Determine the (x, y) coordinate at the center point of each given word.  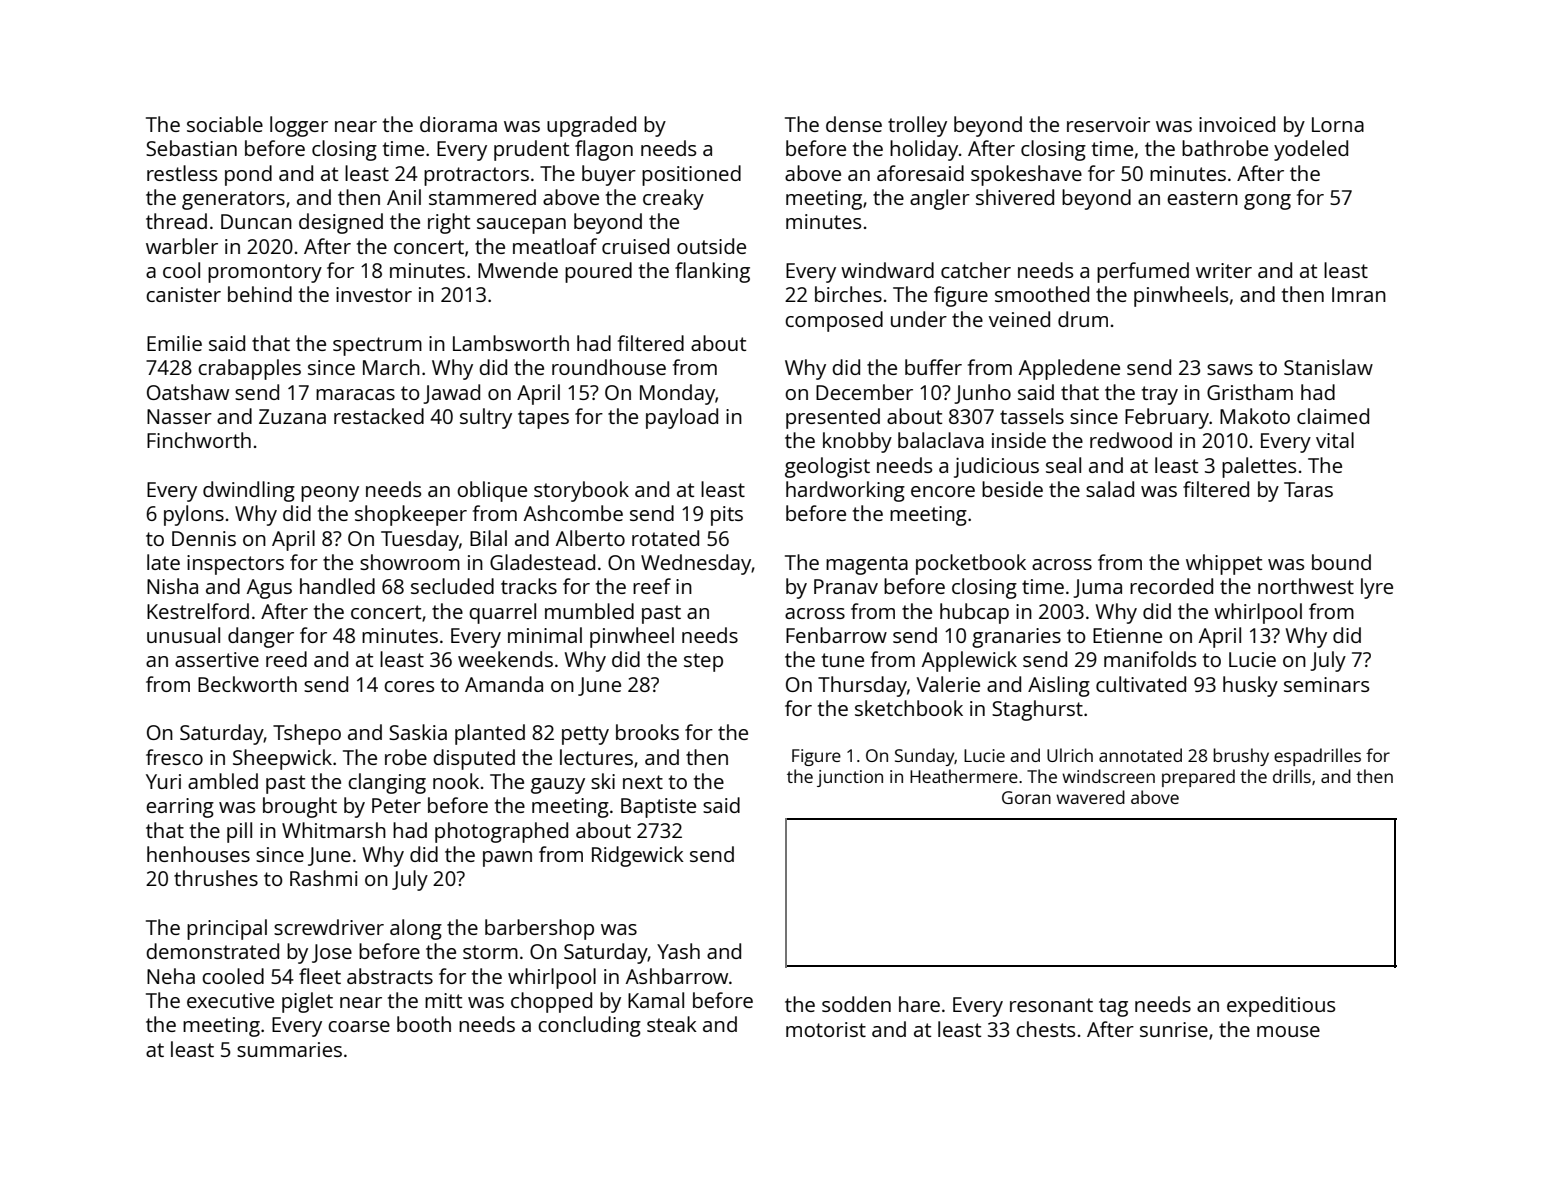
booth (424, 1024)
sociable (225, 124)
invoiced (1237, 124)
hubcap (974, 613)
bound (1341, 562)
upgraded (591, 126)
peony (330, 494)
